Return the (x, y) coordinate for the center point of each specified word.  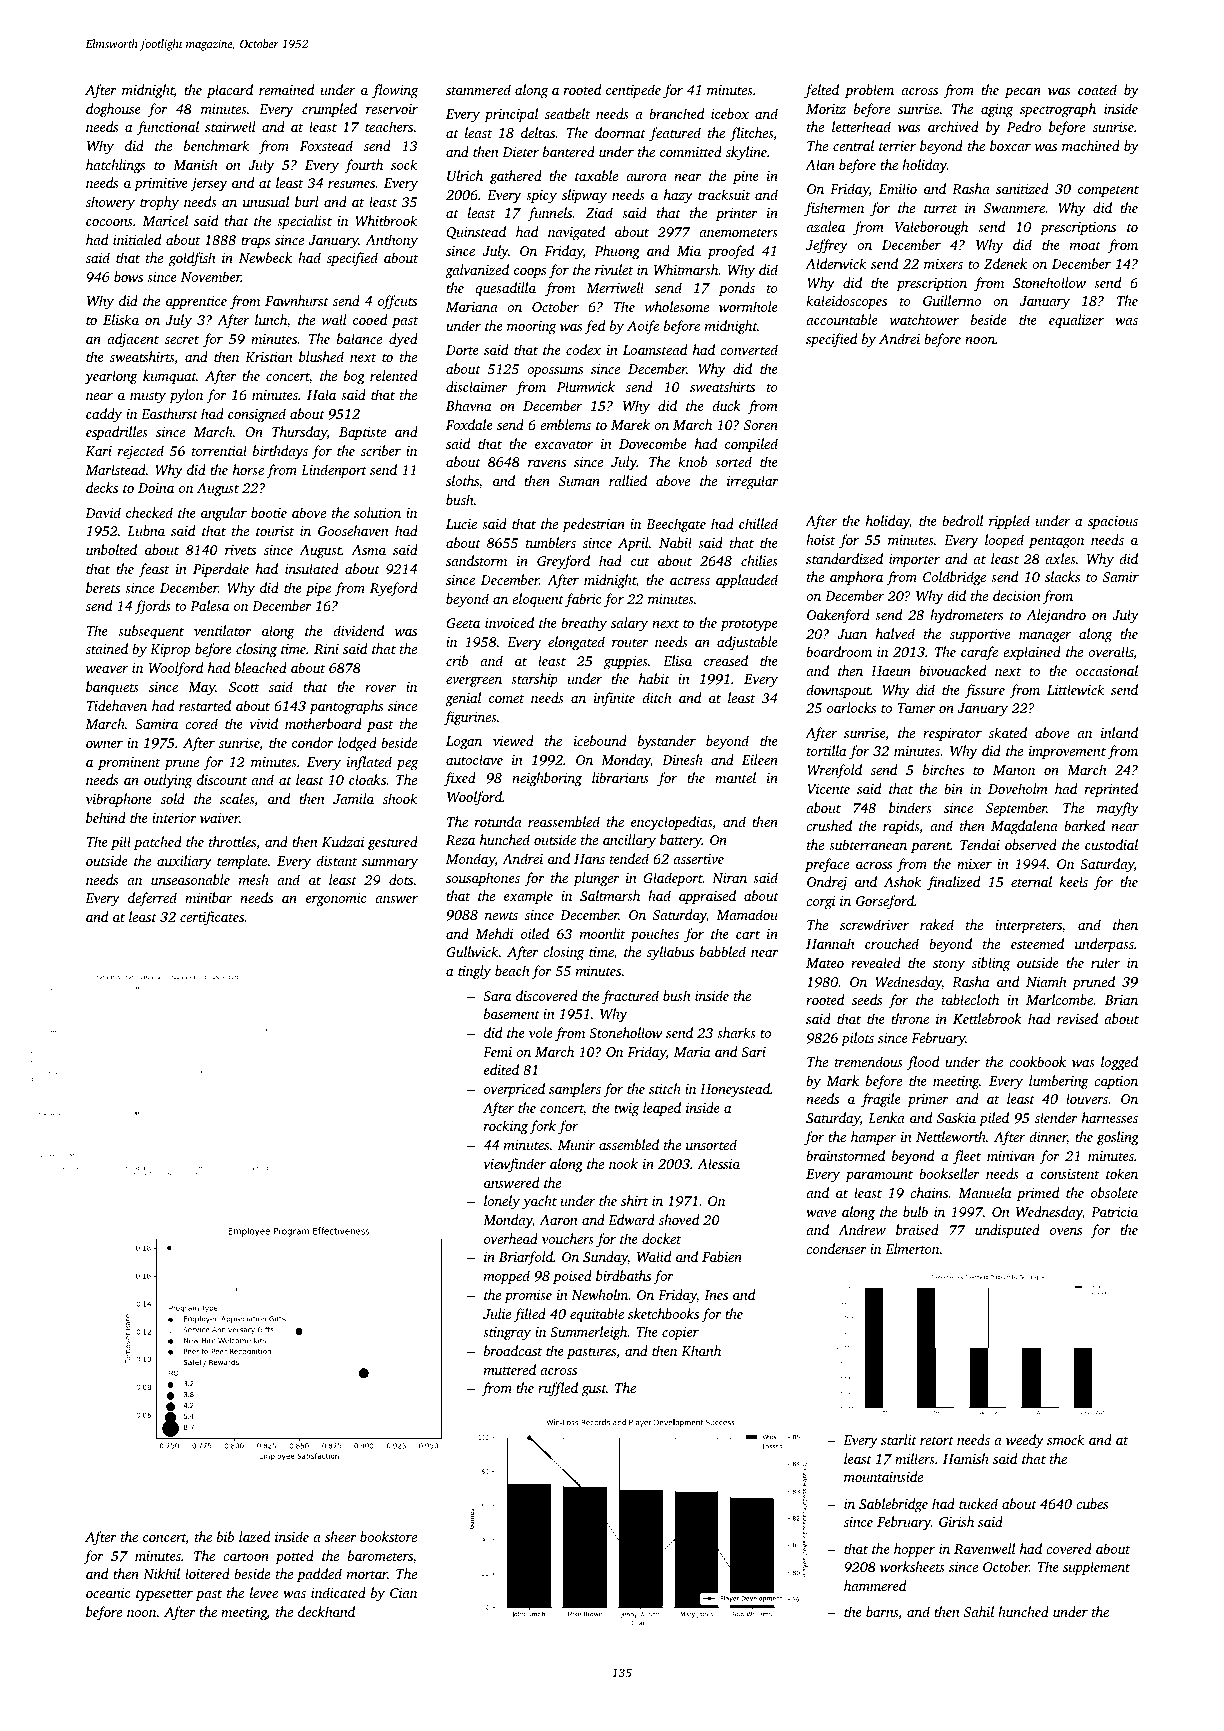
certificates (212, 918)
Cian (403, 1593)
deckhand (326, 1611)
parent (931, 847)
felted (821, 91)
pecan (1023, 93)
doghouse (113, 110)
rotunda (498, 821)
